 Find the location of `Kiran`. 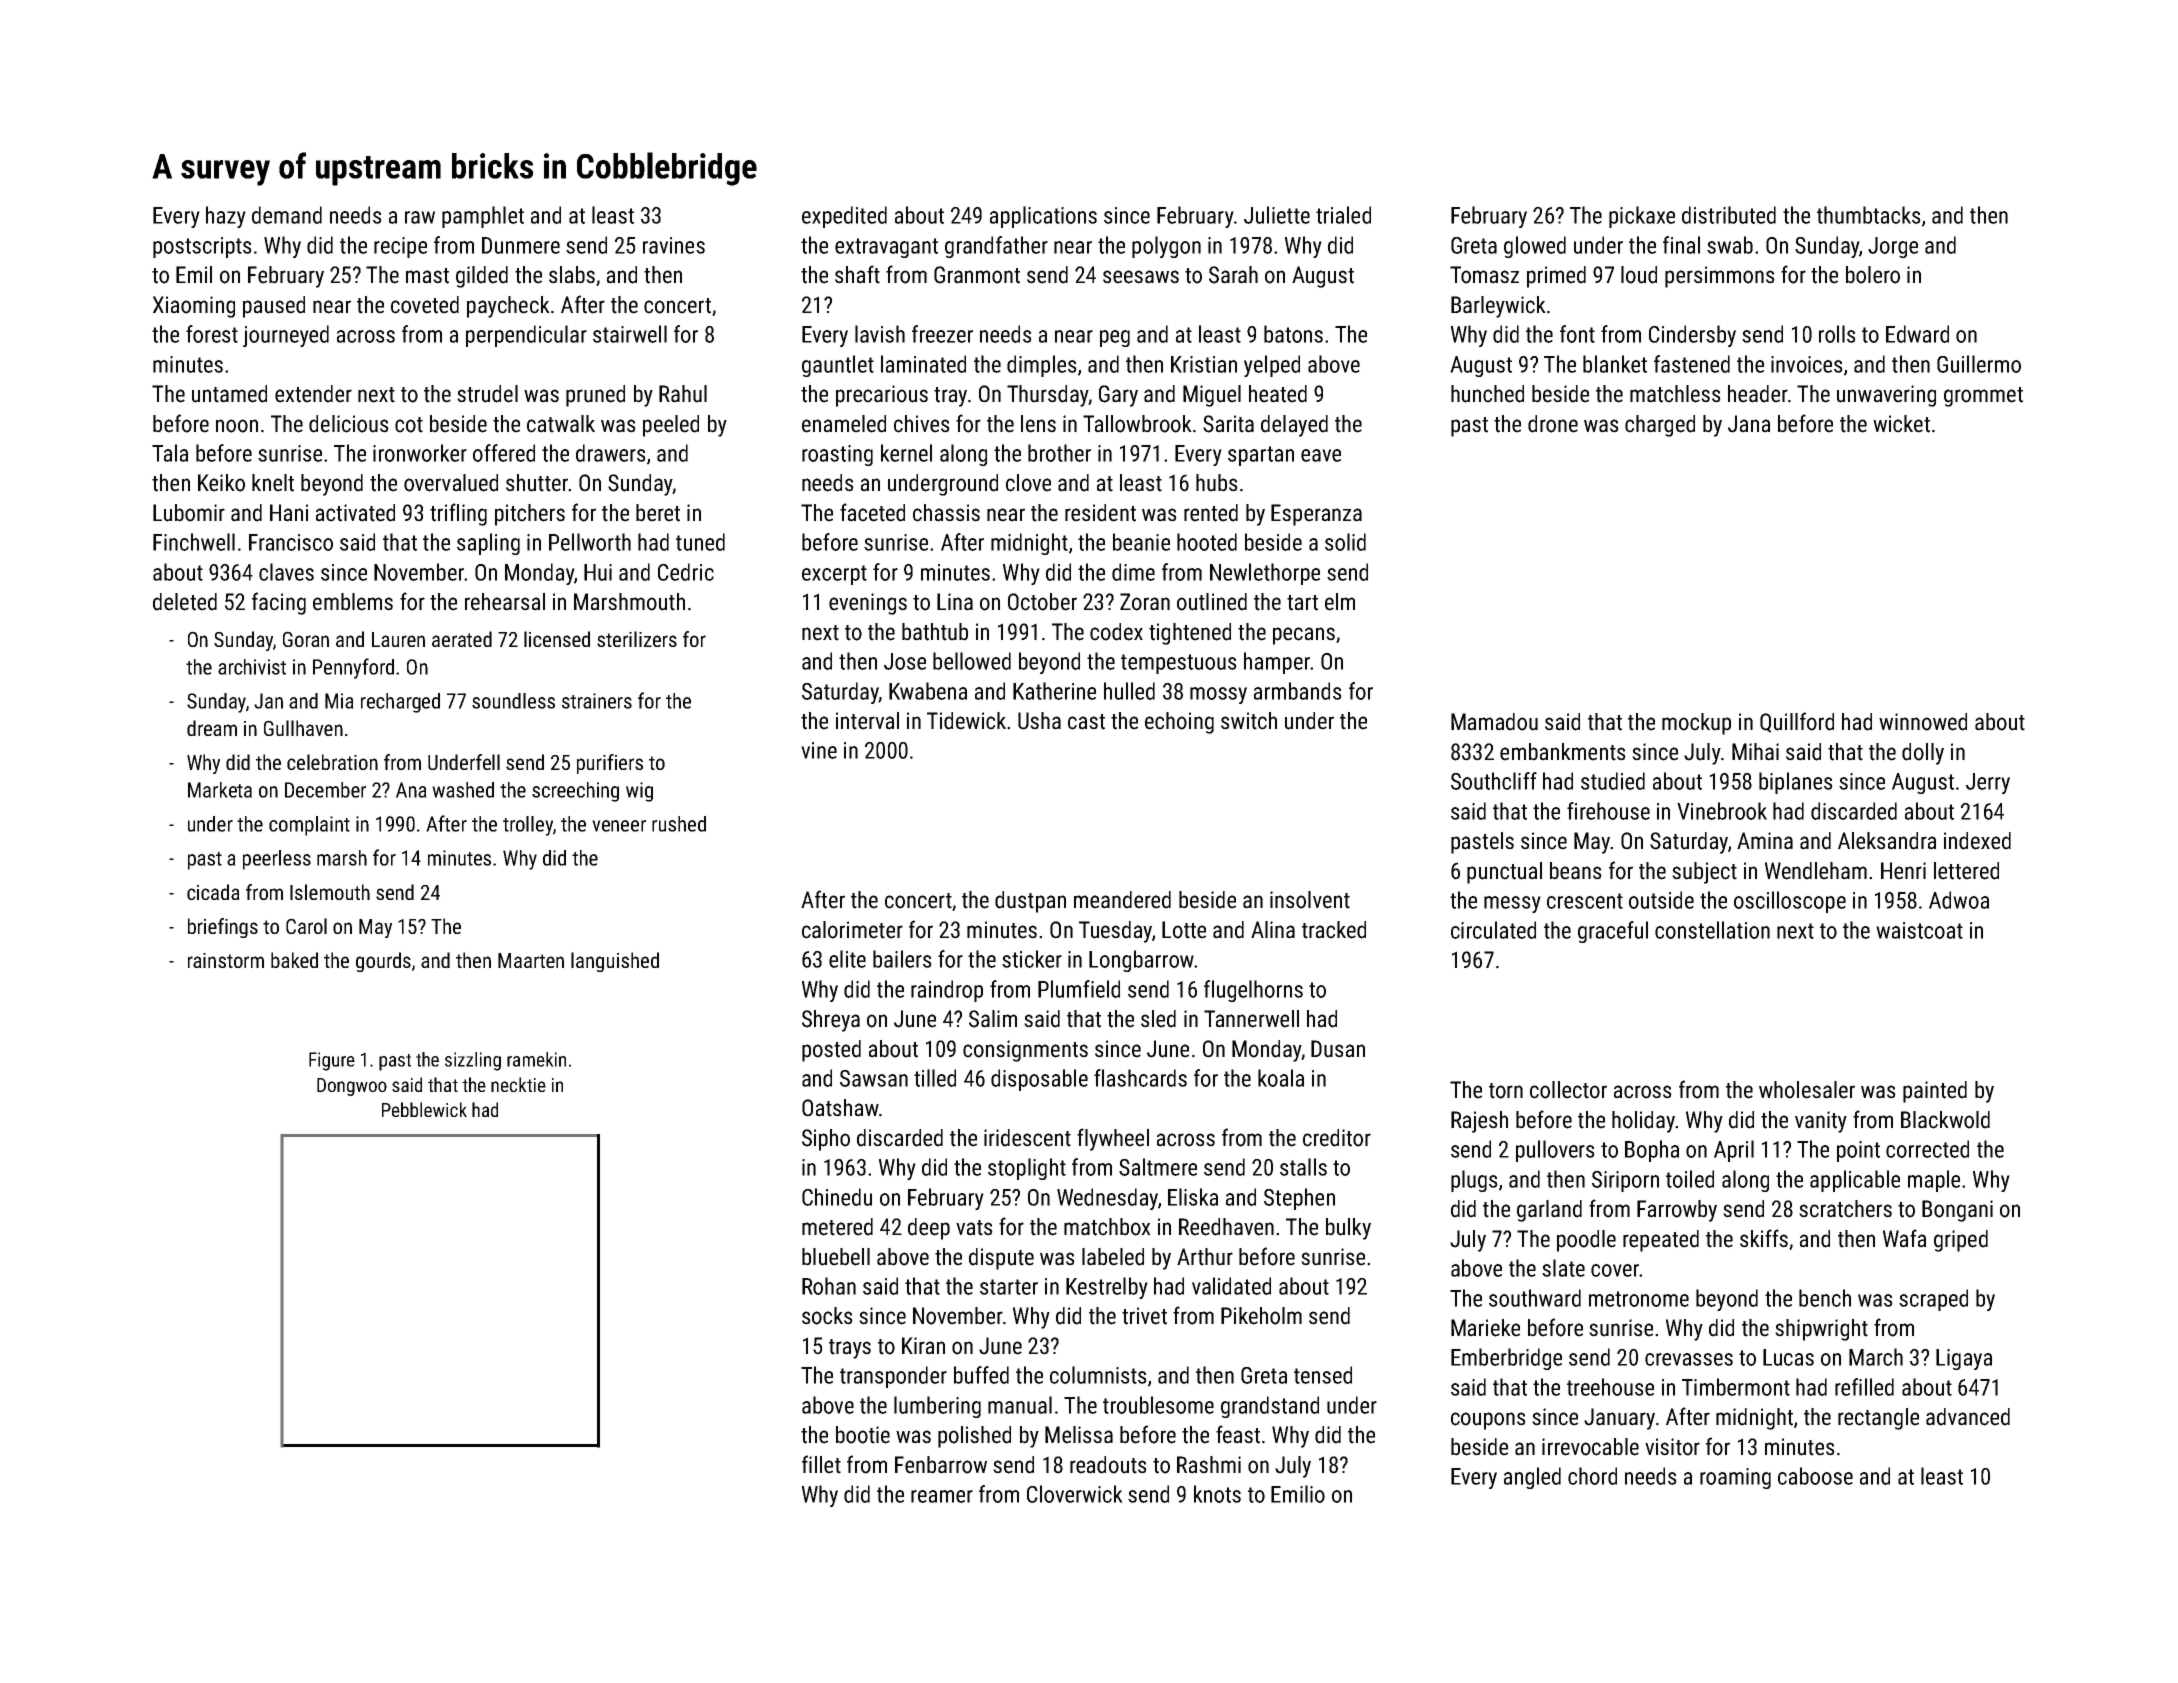

Kiran is located at coordinates (923, 1346).
